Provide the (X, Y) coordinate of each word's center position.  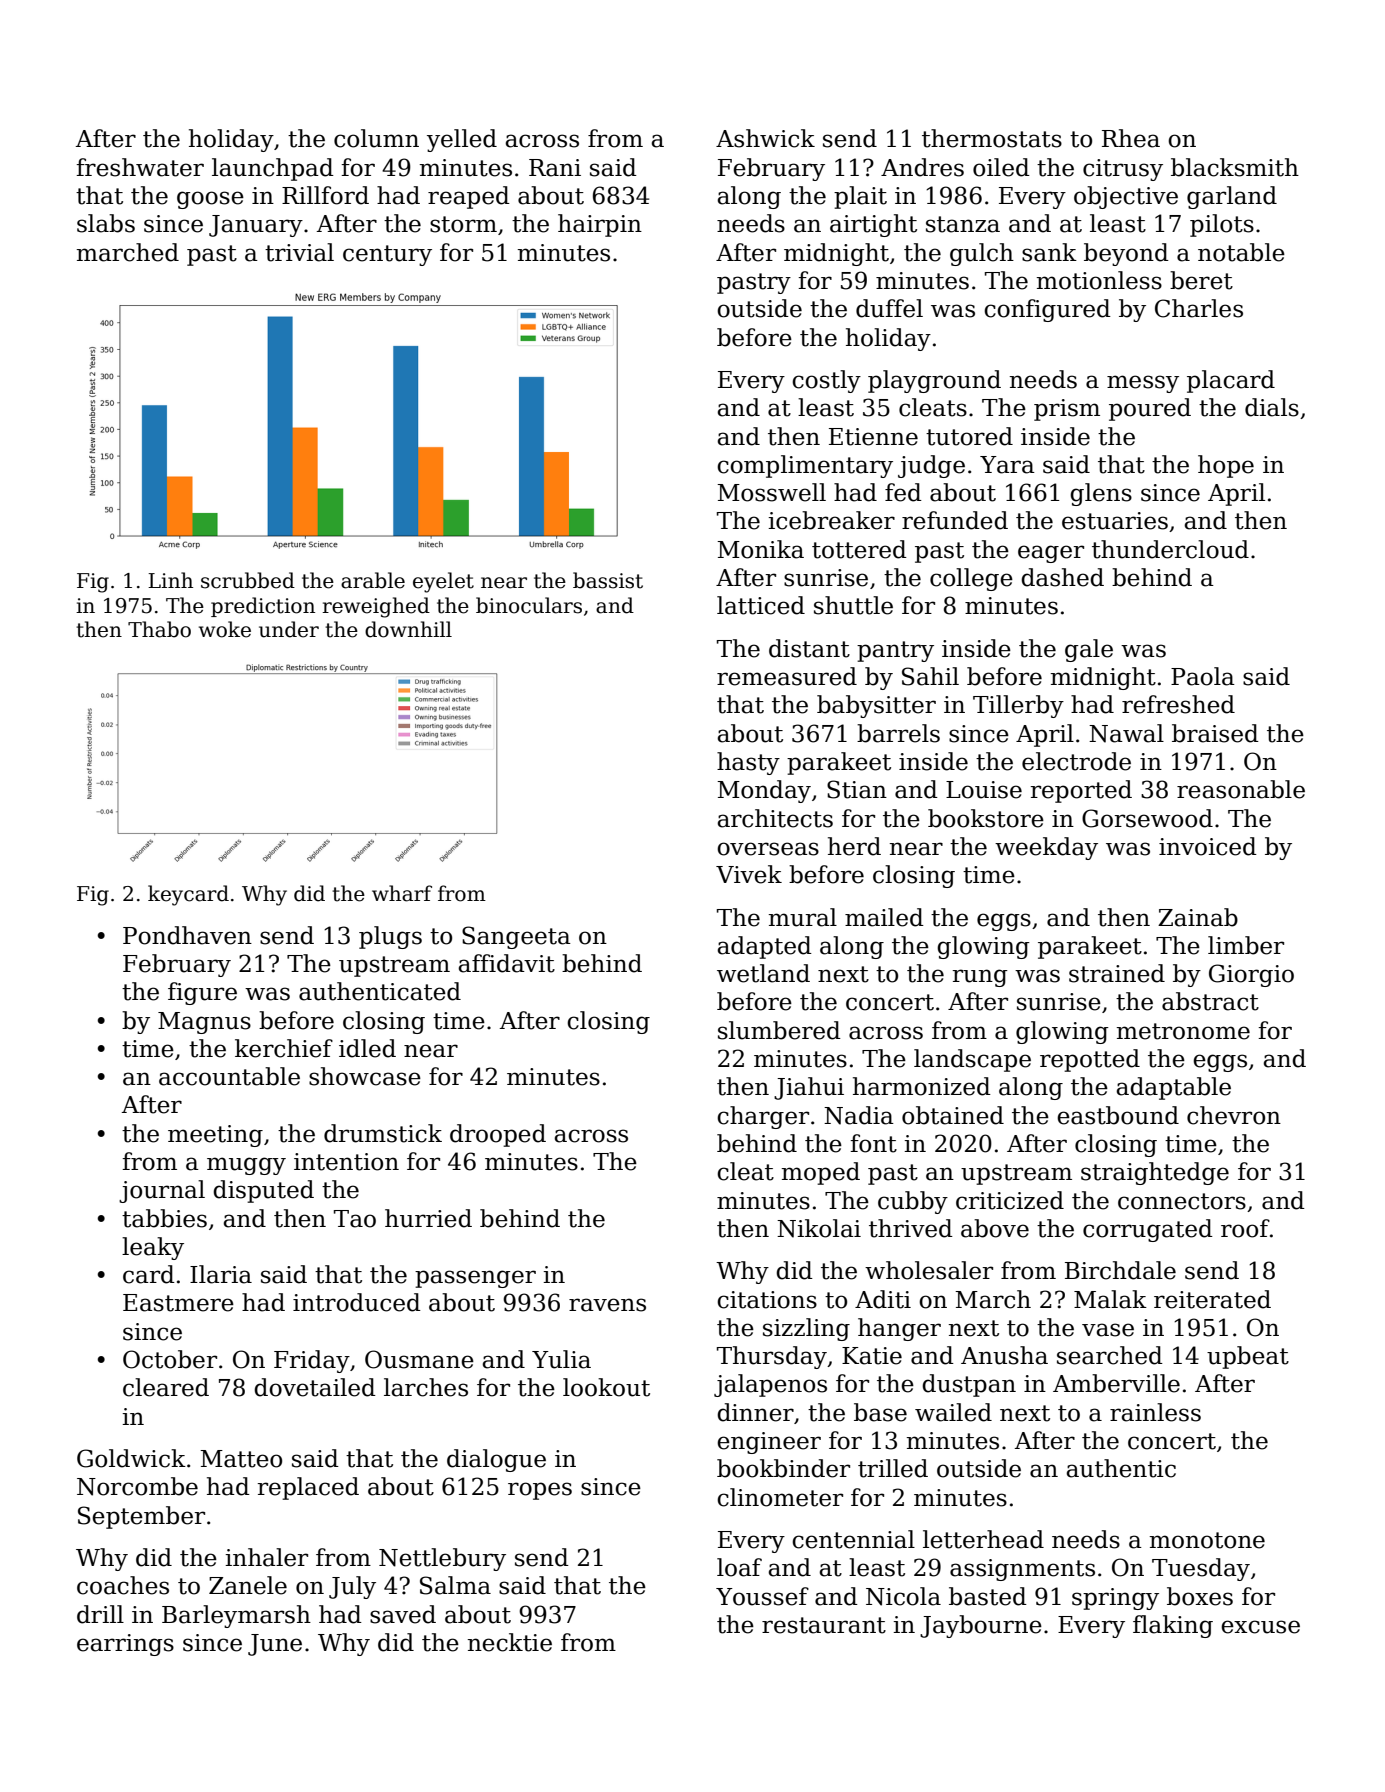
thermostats (992, 138)
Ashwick (765, 138)
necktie (510, 1642)
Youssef (762, 1596)
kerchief (284, 1048)
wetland (763, 973)
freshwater (140, 167)
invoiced (1208, 846)
